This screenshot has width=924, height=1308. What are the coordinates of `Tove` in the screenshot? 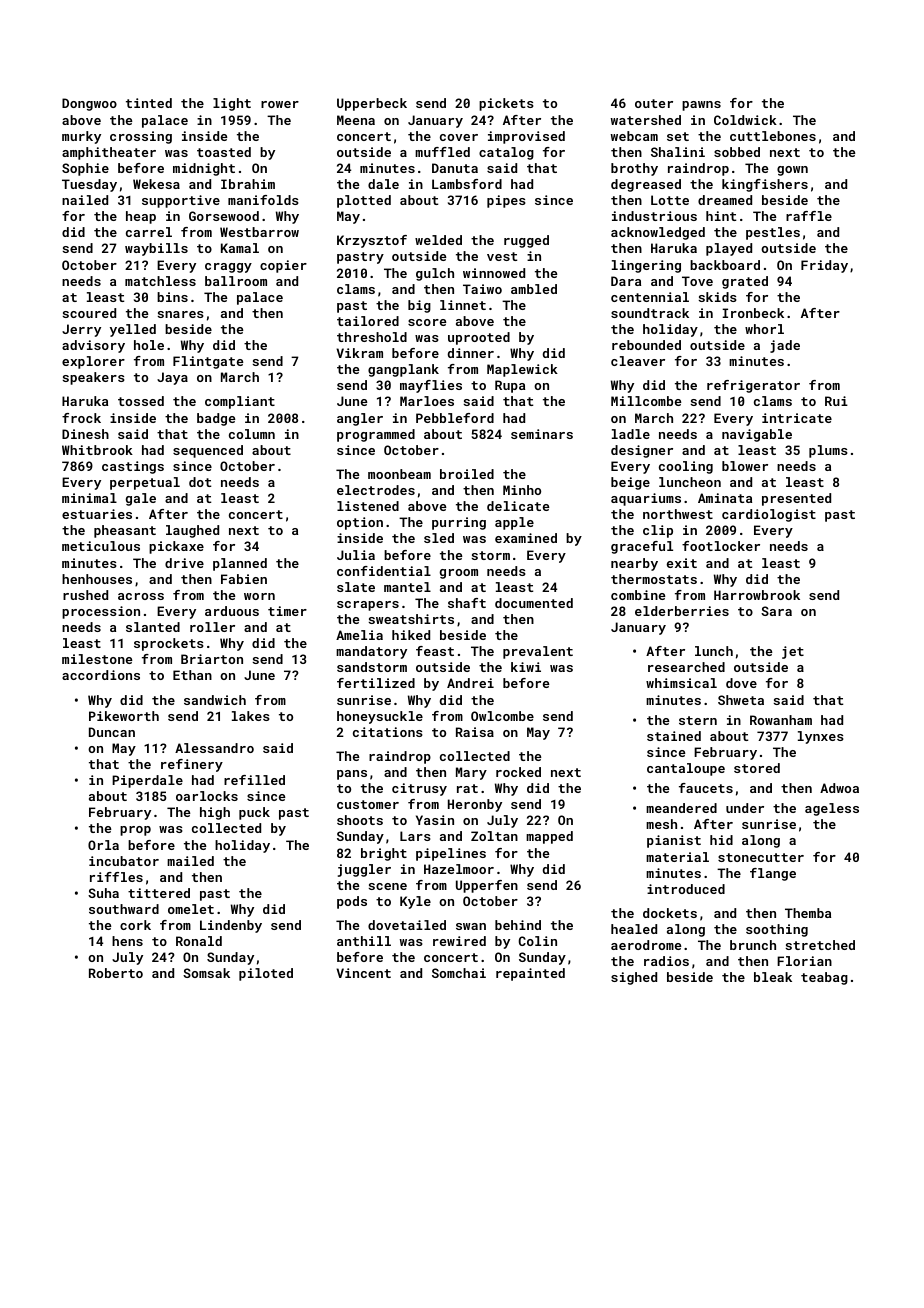 It's located at (697, 281).
